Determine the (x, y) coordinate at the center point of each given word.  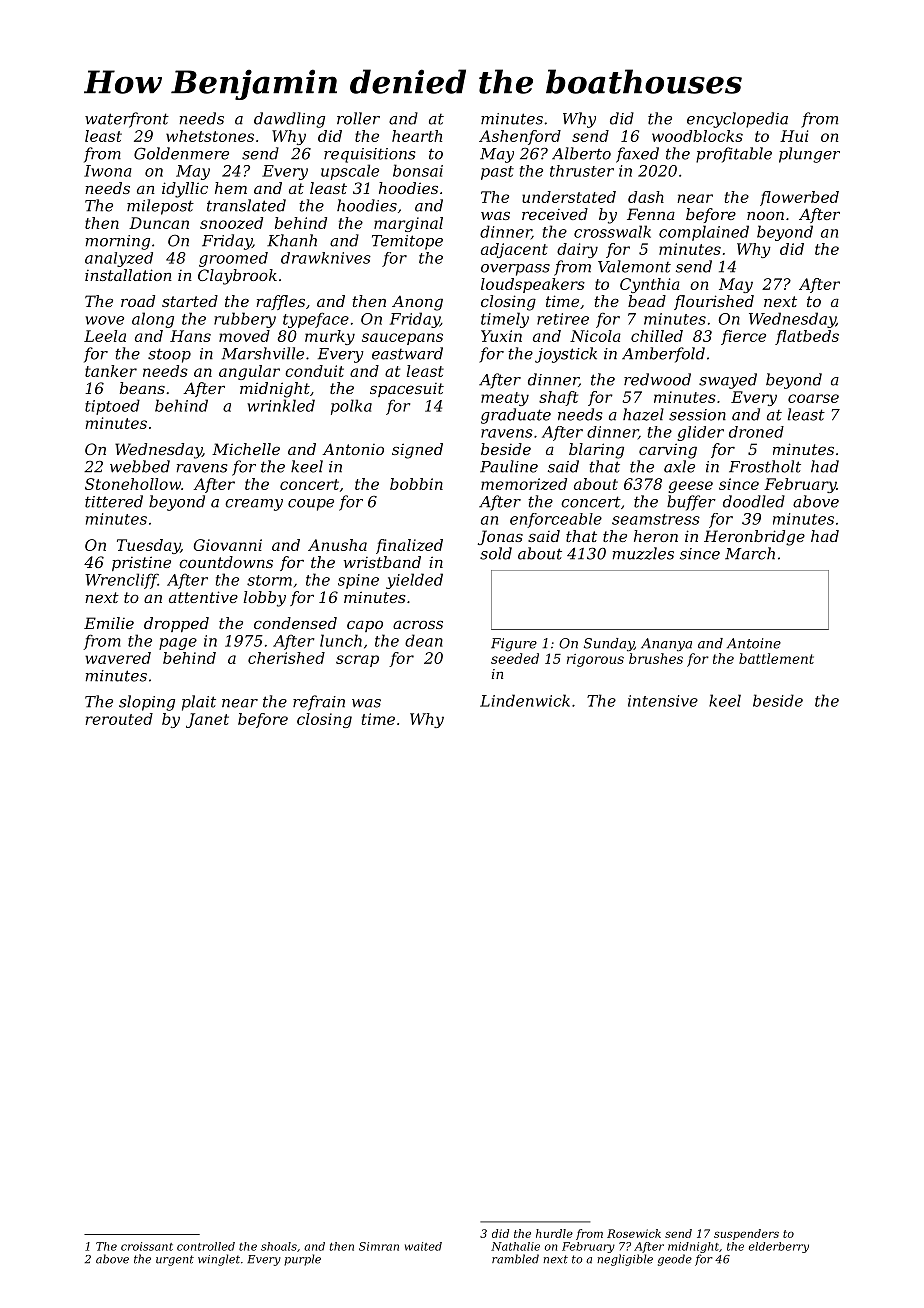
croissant (147, 1246)
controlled (206, 1246)
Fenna (651, 214)
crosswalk (612, 231)
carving (668, 451)
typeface (316, 320)
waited (423, 1246)
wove (104, 320)
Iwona (108, 171)
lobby (264, 599)
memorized (524, 484)
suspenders (746, 1234)
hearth (417, 136)
